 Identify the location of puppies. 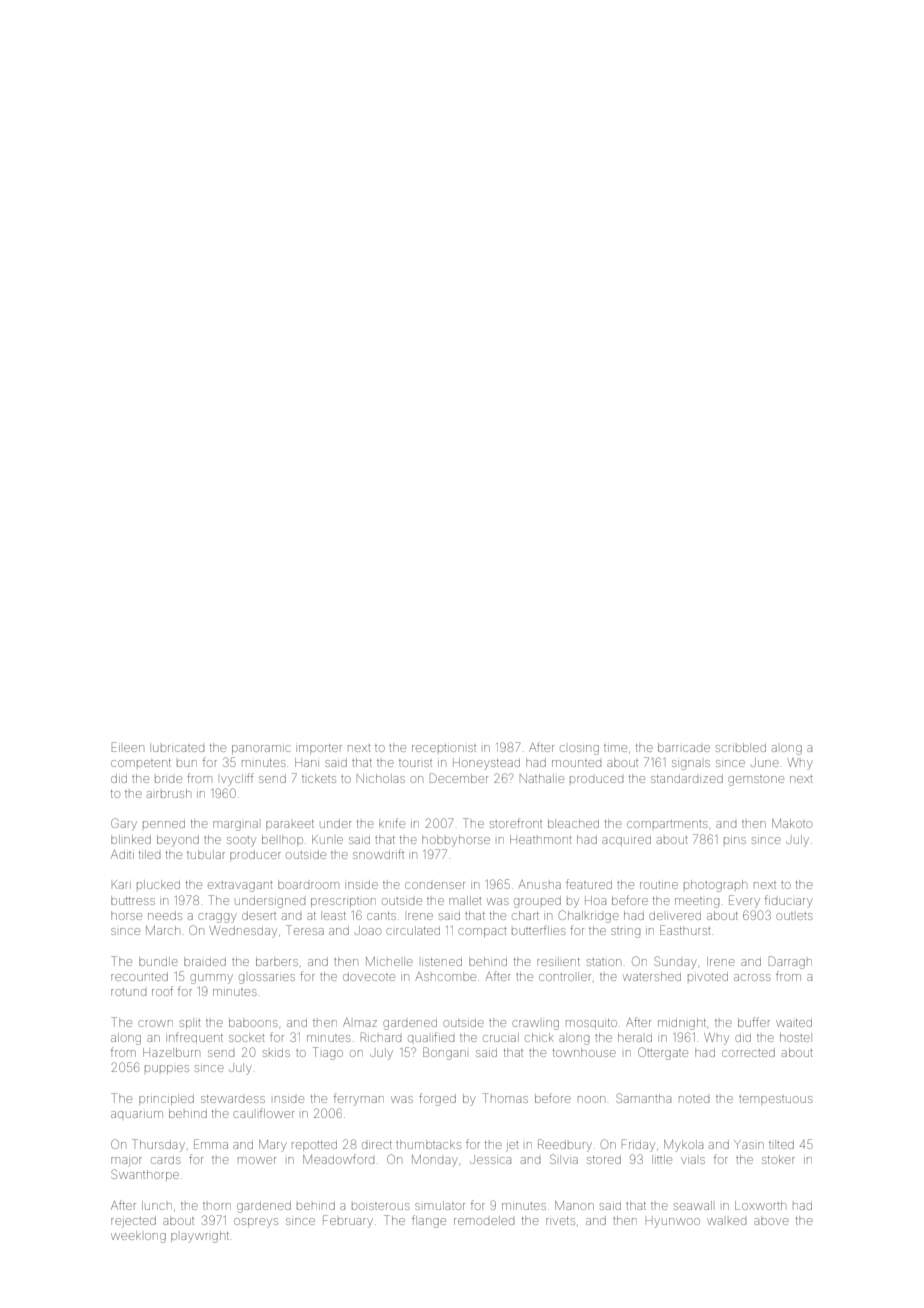
(167, 1069).
